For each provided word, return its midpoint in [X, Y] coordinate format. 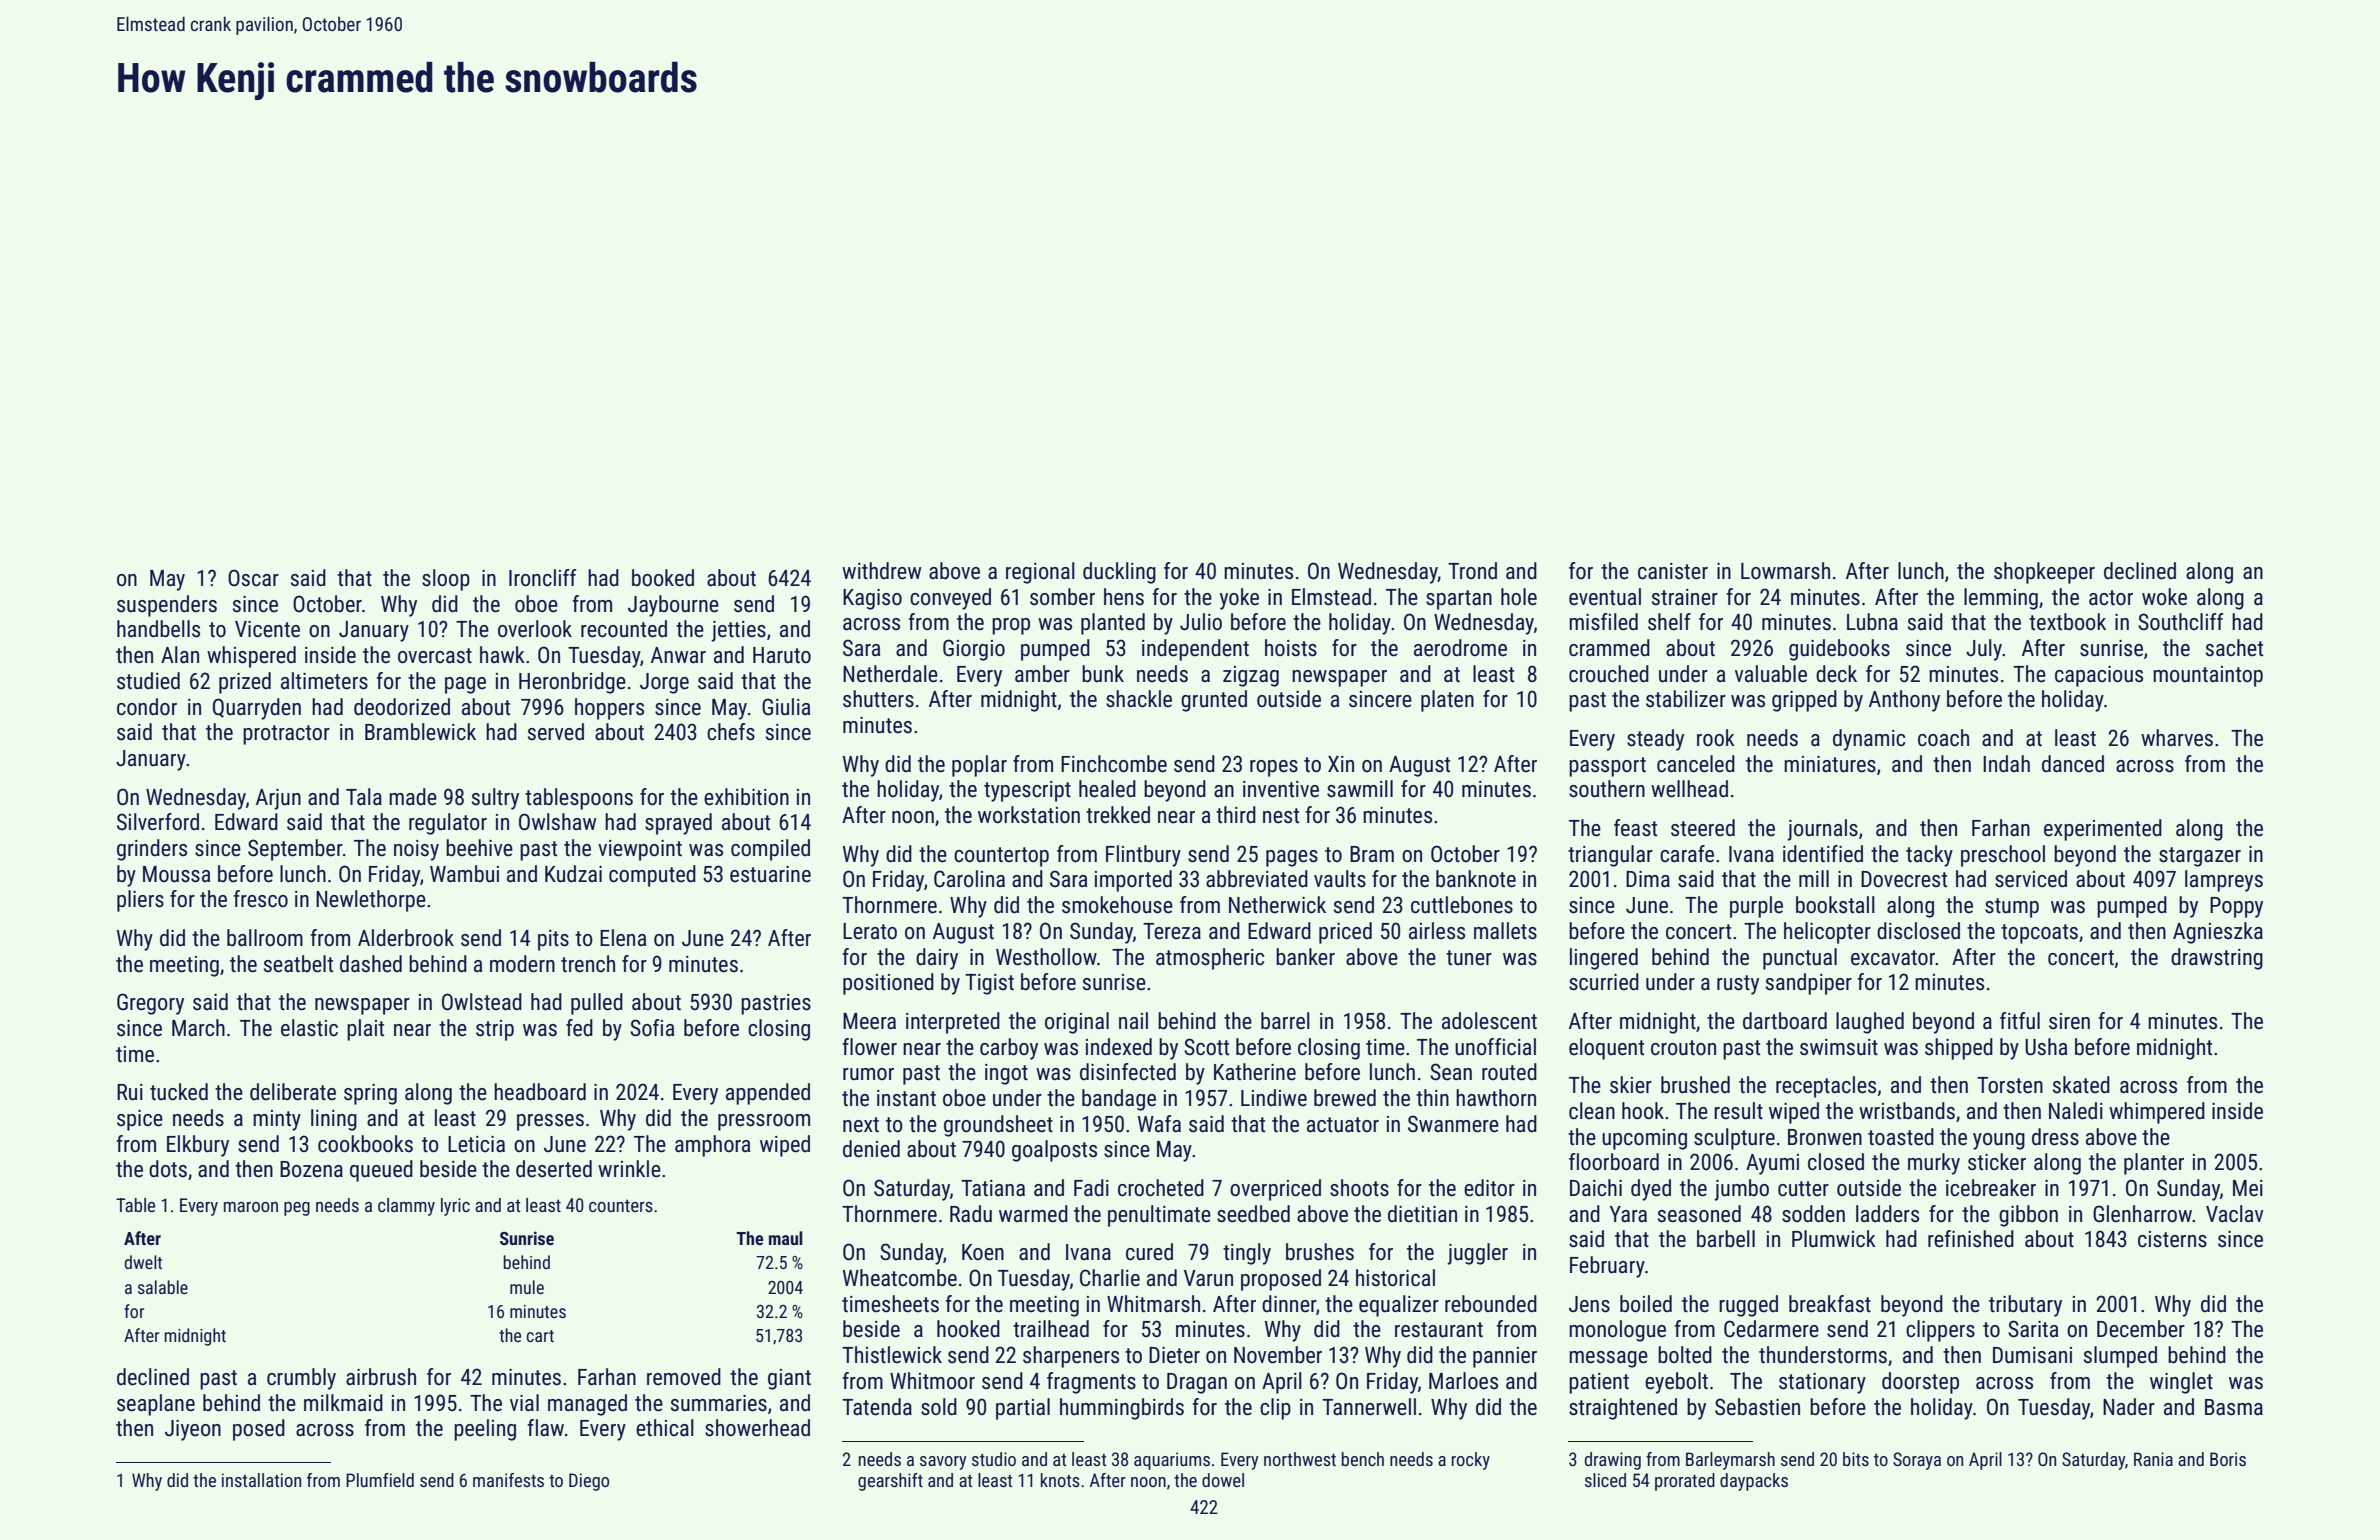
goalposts [1054, 1151]
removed [684, 1377]
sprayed [678, 824]
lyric [455, 1207]
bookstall [1835, 905]
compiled [770, 850]
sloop [446, 580]
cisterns [2172, 1239]
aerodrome [1460, 648]
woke [2164, 597]
